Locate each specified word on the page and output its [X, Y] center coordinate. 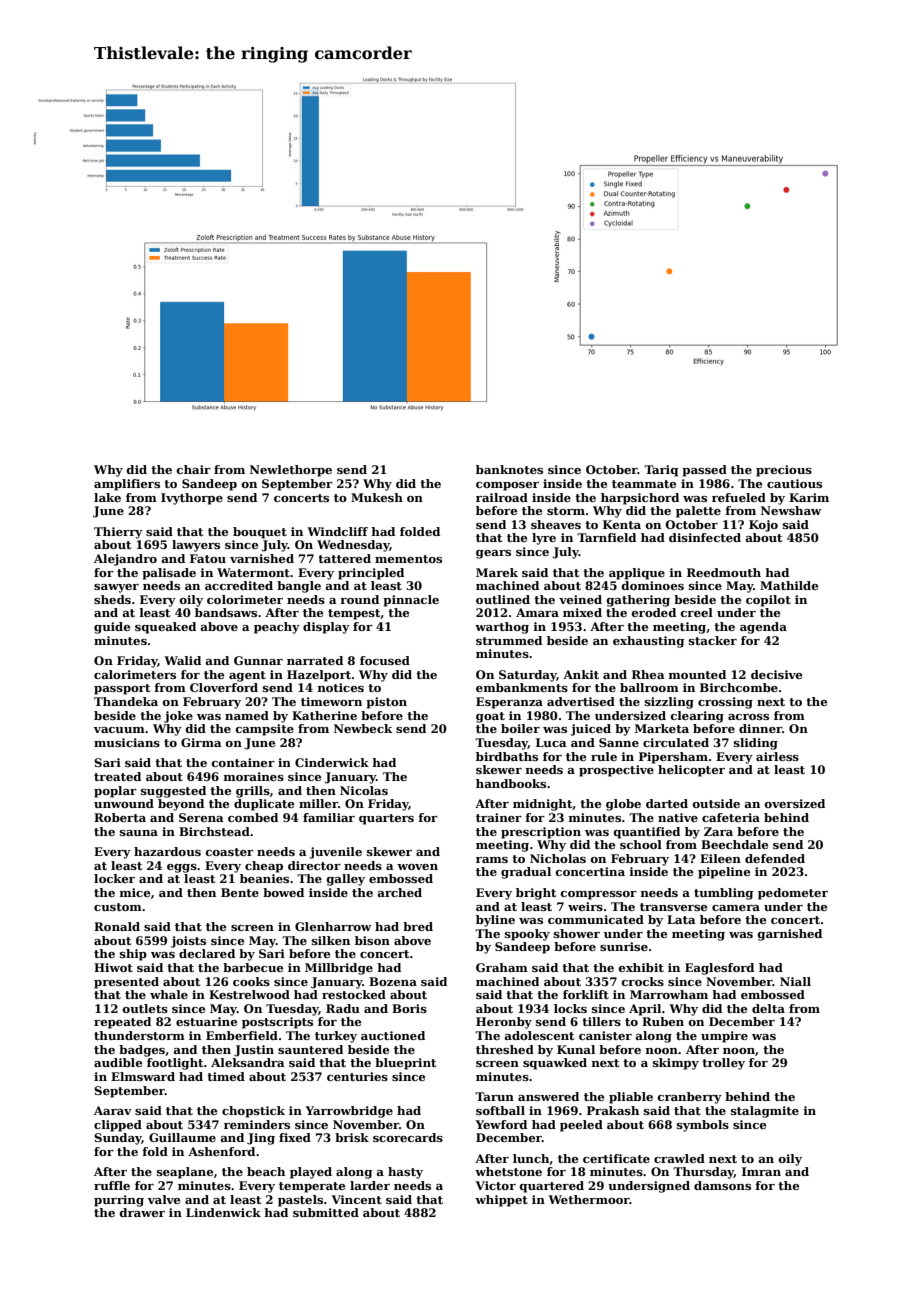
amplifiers [127, 485]
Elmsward [143, 1076]
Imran [761, 1171]
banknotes [509, 469]
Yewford [501, 1124]
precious [784, 471]
